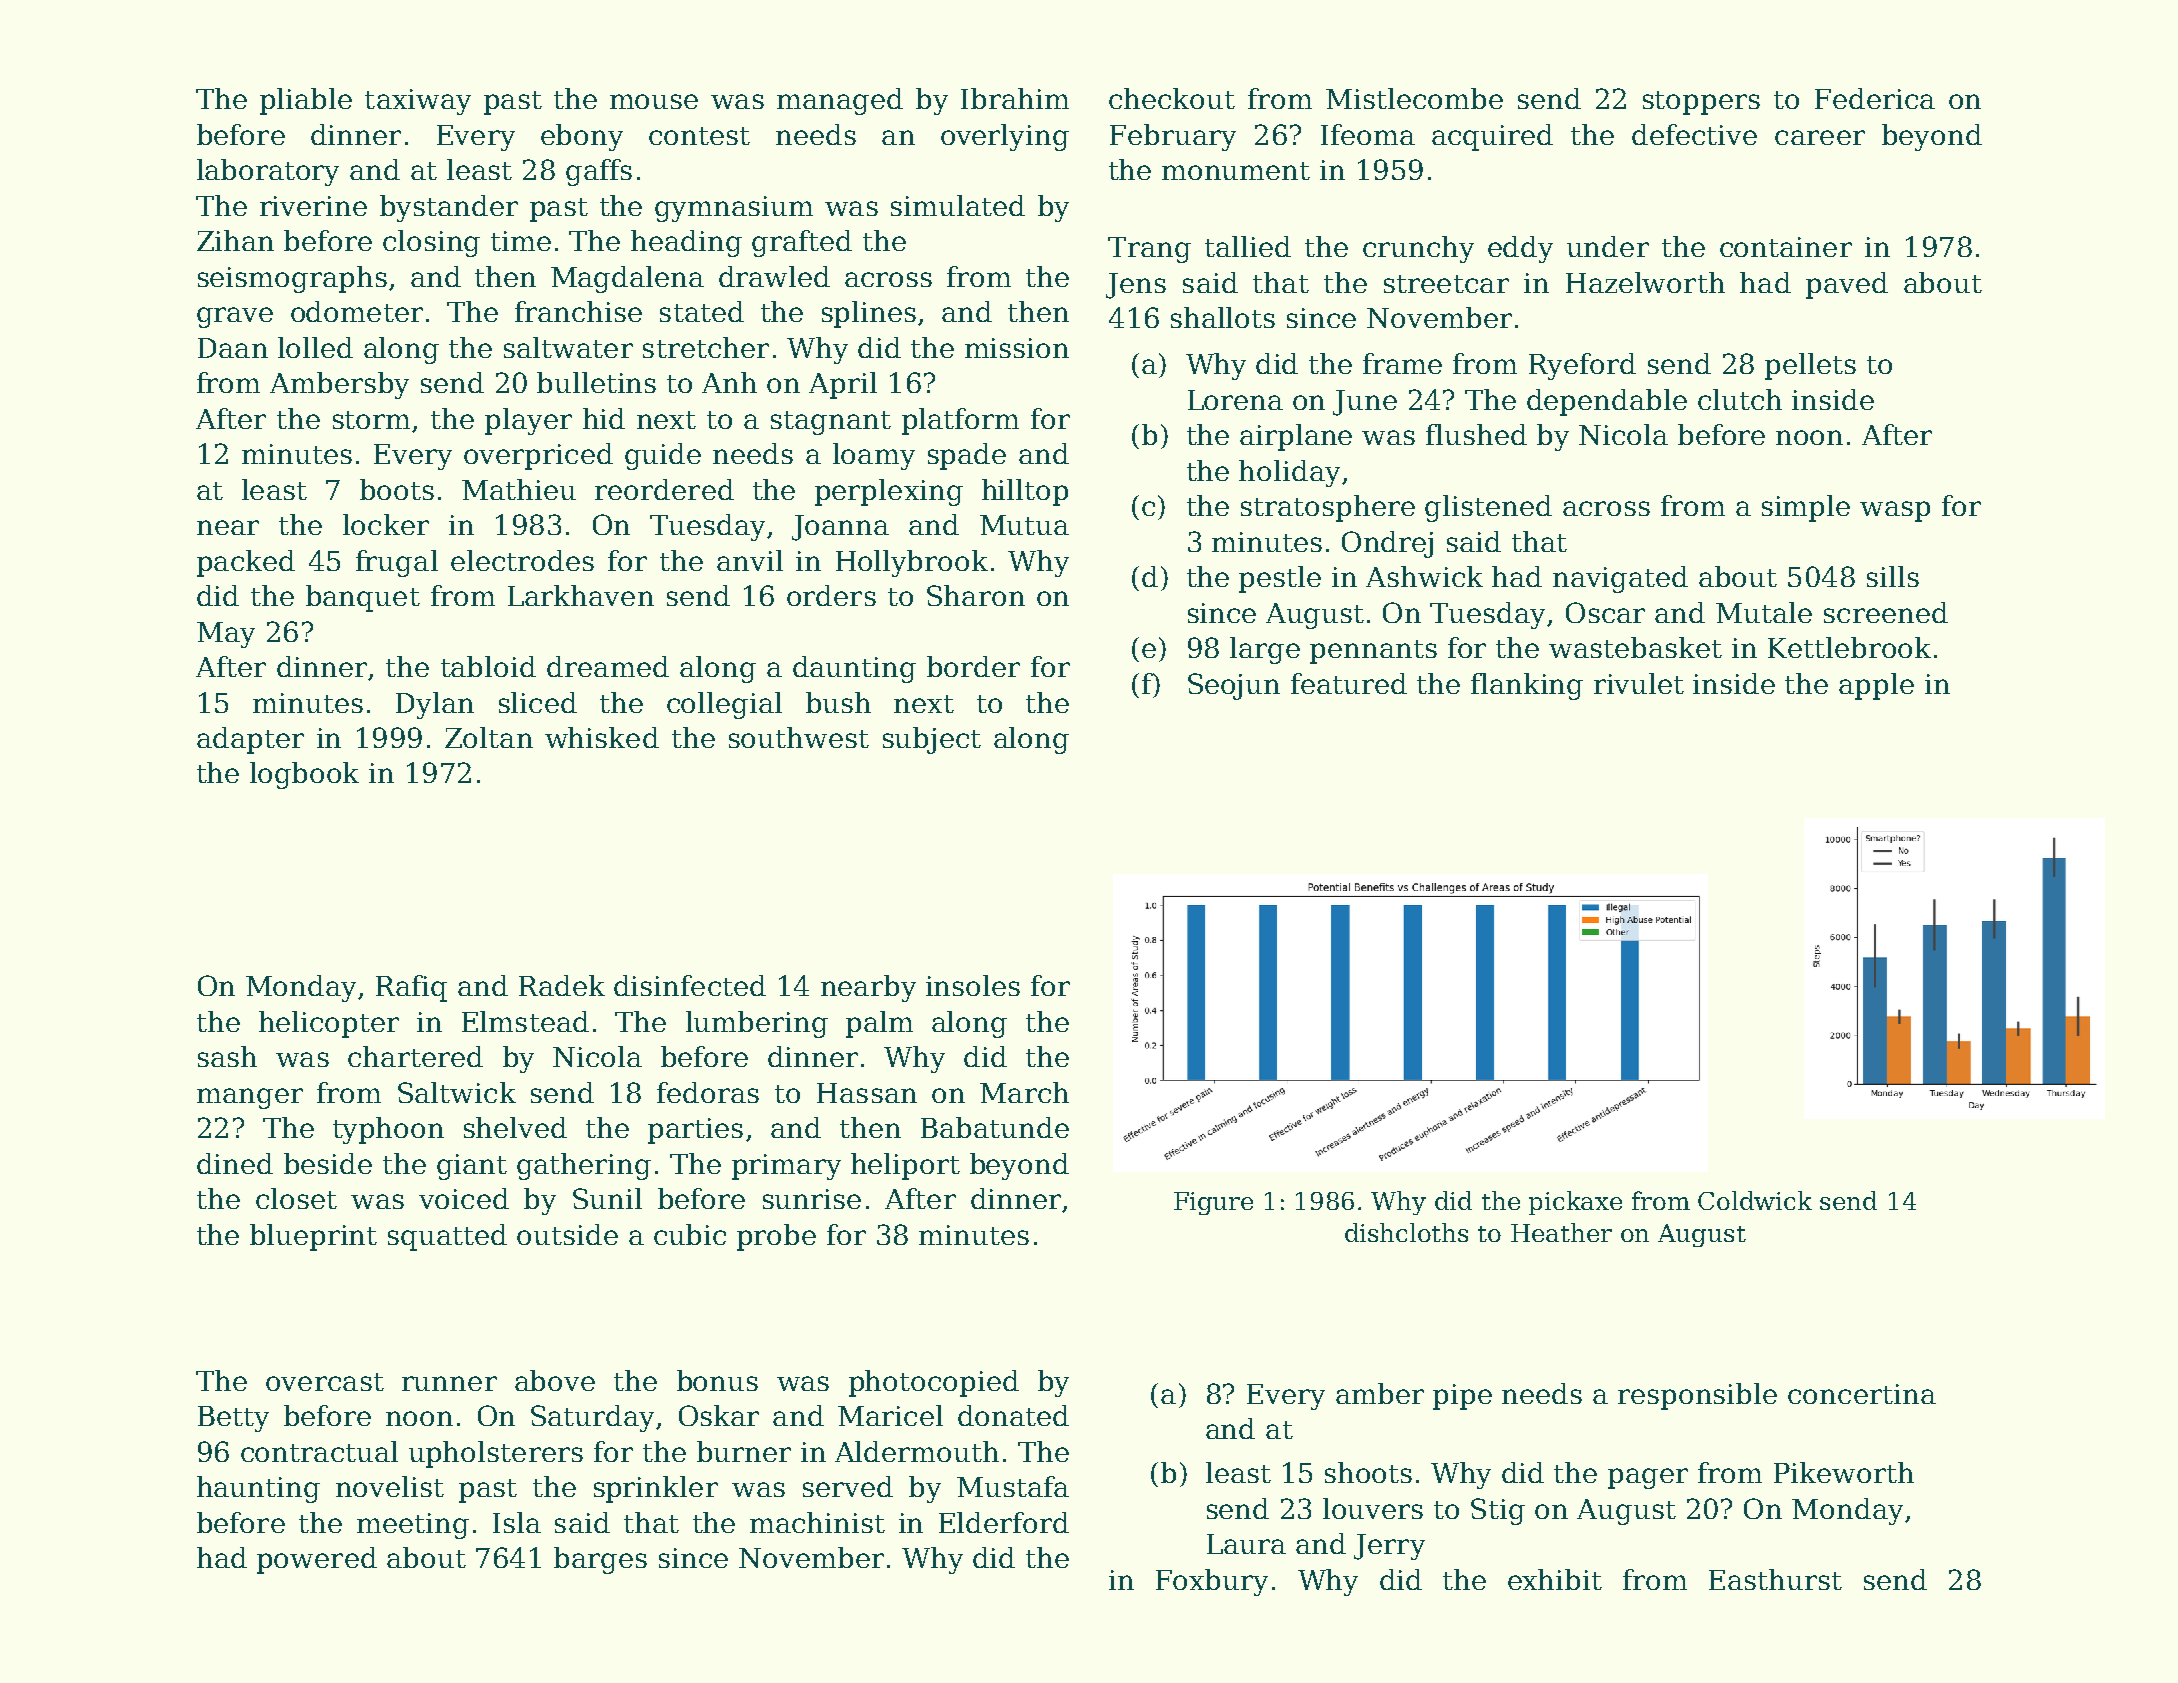 The width and height of the image is (2178, 1683). I want to click on Coldwick, so click(1755, 1200).
